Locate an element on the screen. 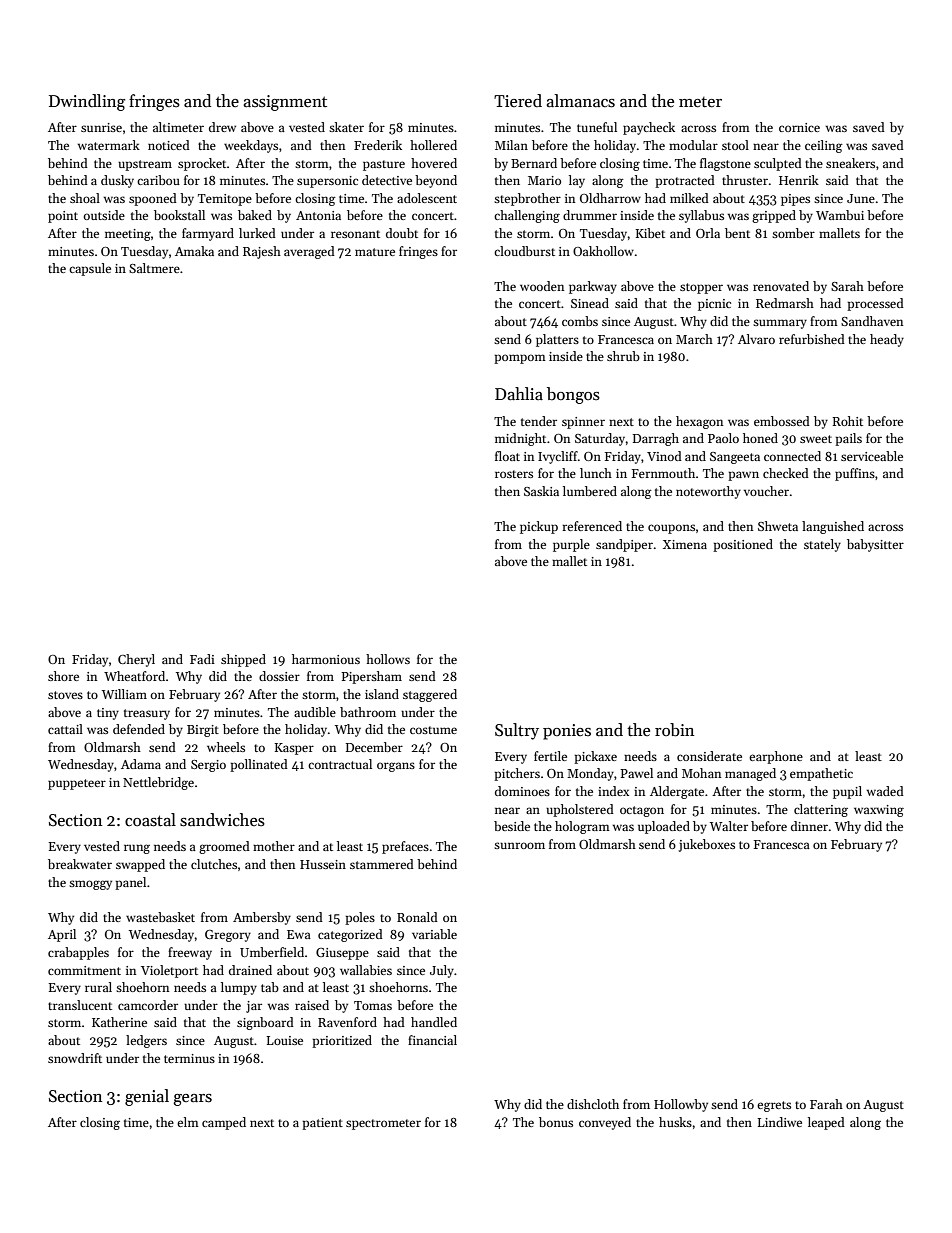  Tiered is located at coordinates (518, 101).
